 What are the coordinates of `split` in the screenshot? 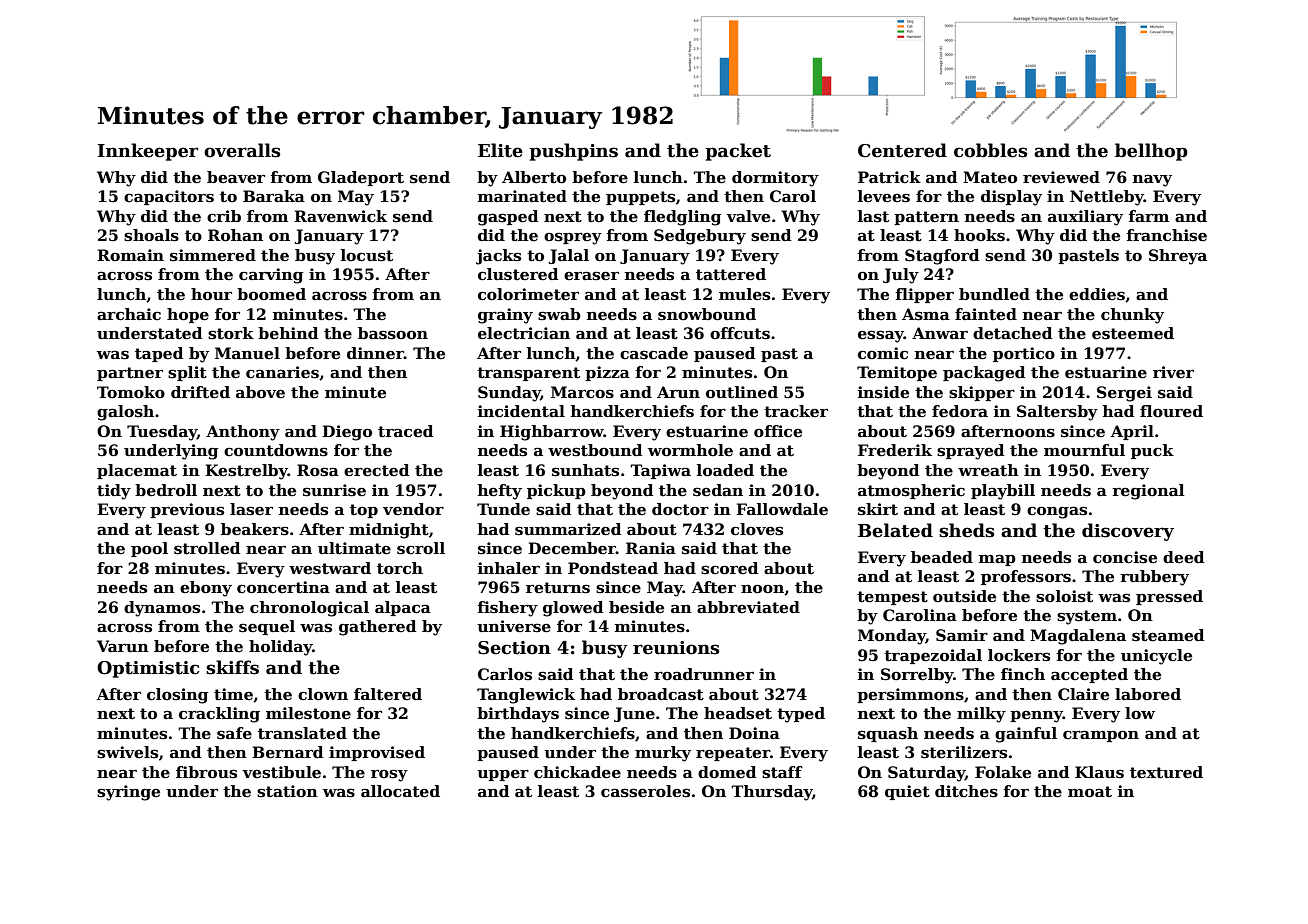 It's located at (187, 373).
